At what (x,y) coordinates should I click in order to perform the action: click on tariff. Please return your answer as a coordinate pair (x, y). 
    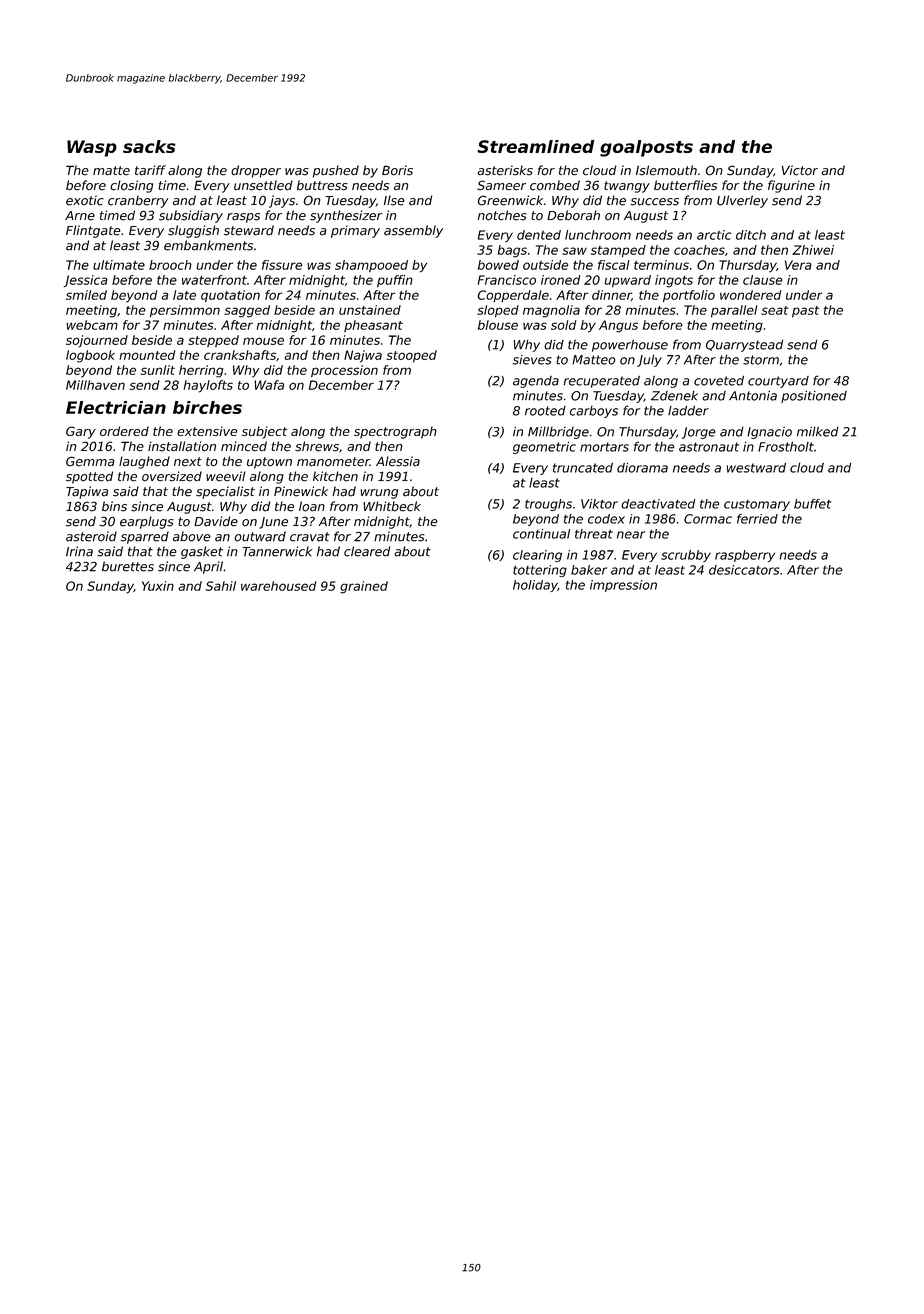
    Looking at the image, I should click on (150, 170).
